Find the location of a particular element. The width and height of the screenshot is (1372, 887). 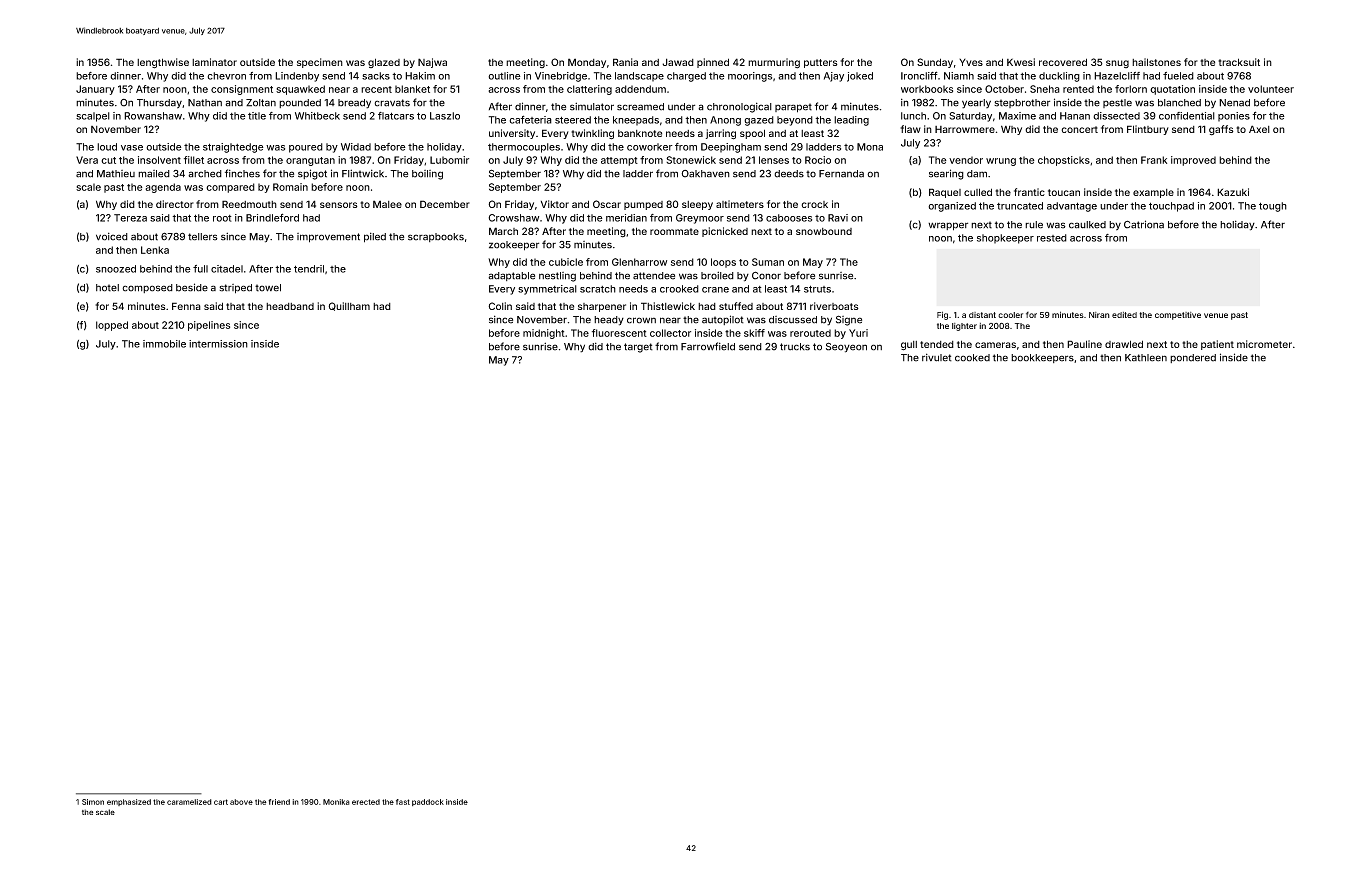

target is located at coordinates (638, 348).
